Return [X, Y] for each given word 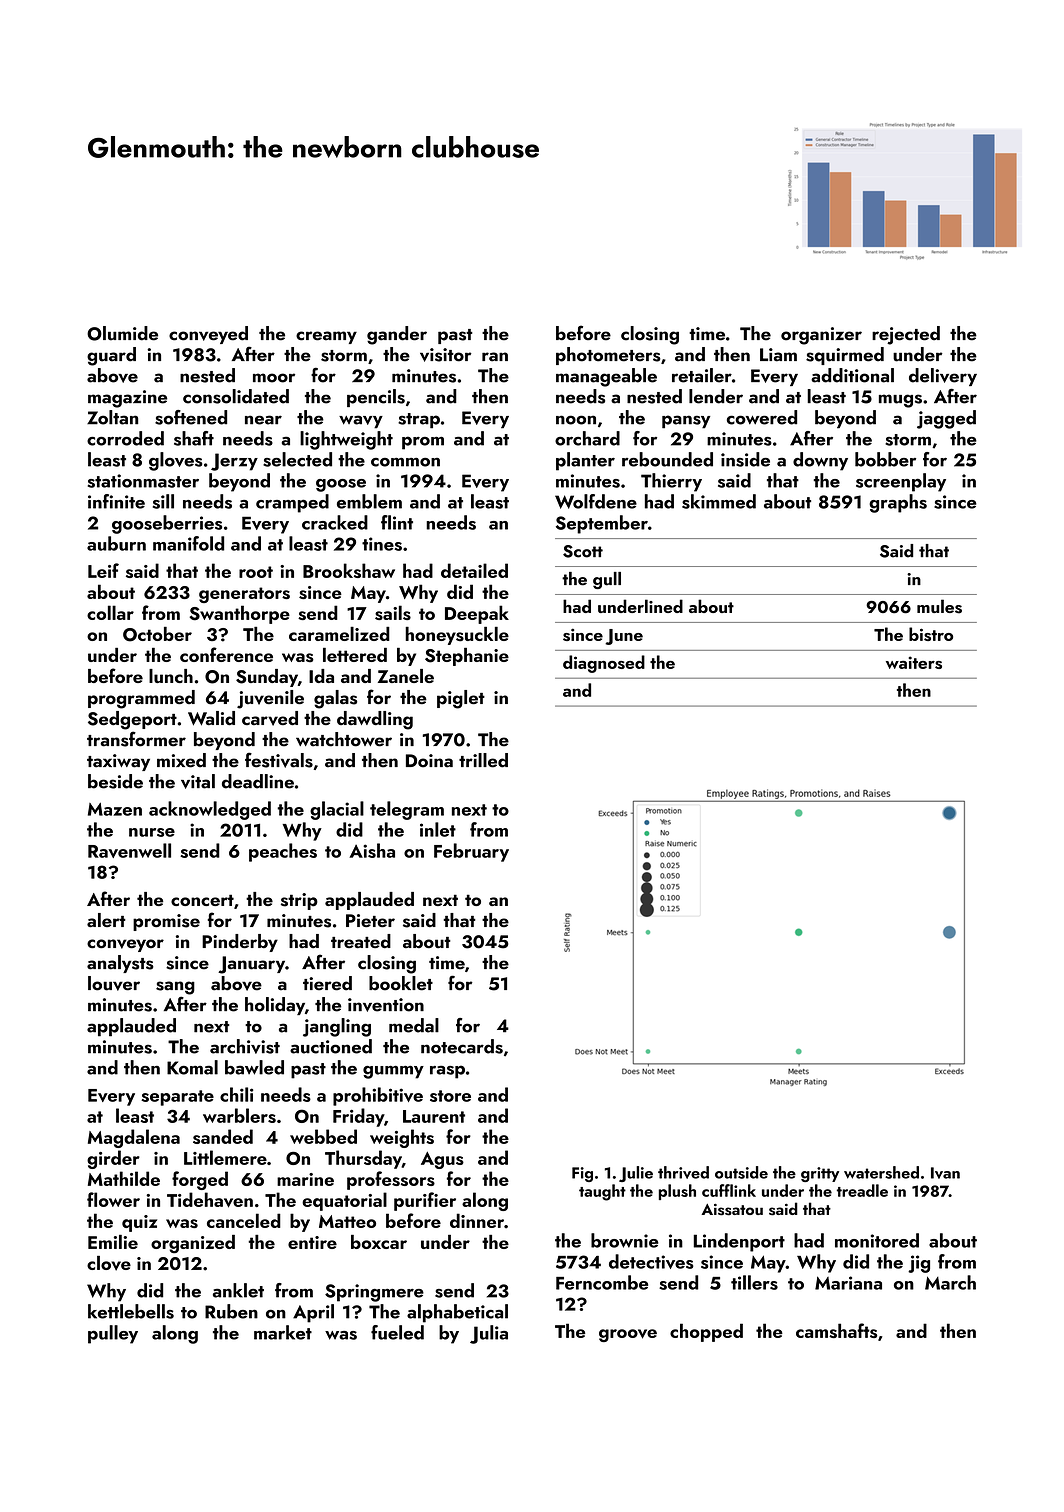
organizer [821, 336]
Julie [636, 1174]
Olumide [122, 333]
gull [607, 580]
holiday [275, 1006]
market [283, 1332]
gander [397, 335]
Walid [211, 718]
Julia [489, 1334]
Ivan [945, 1173]
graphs [898, 503]
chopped [706, 1332]
